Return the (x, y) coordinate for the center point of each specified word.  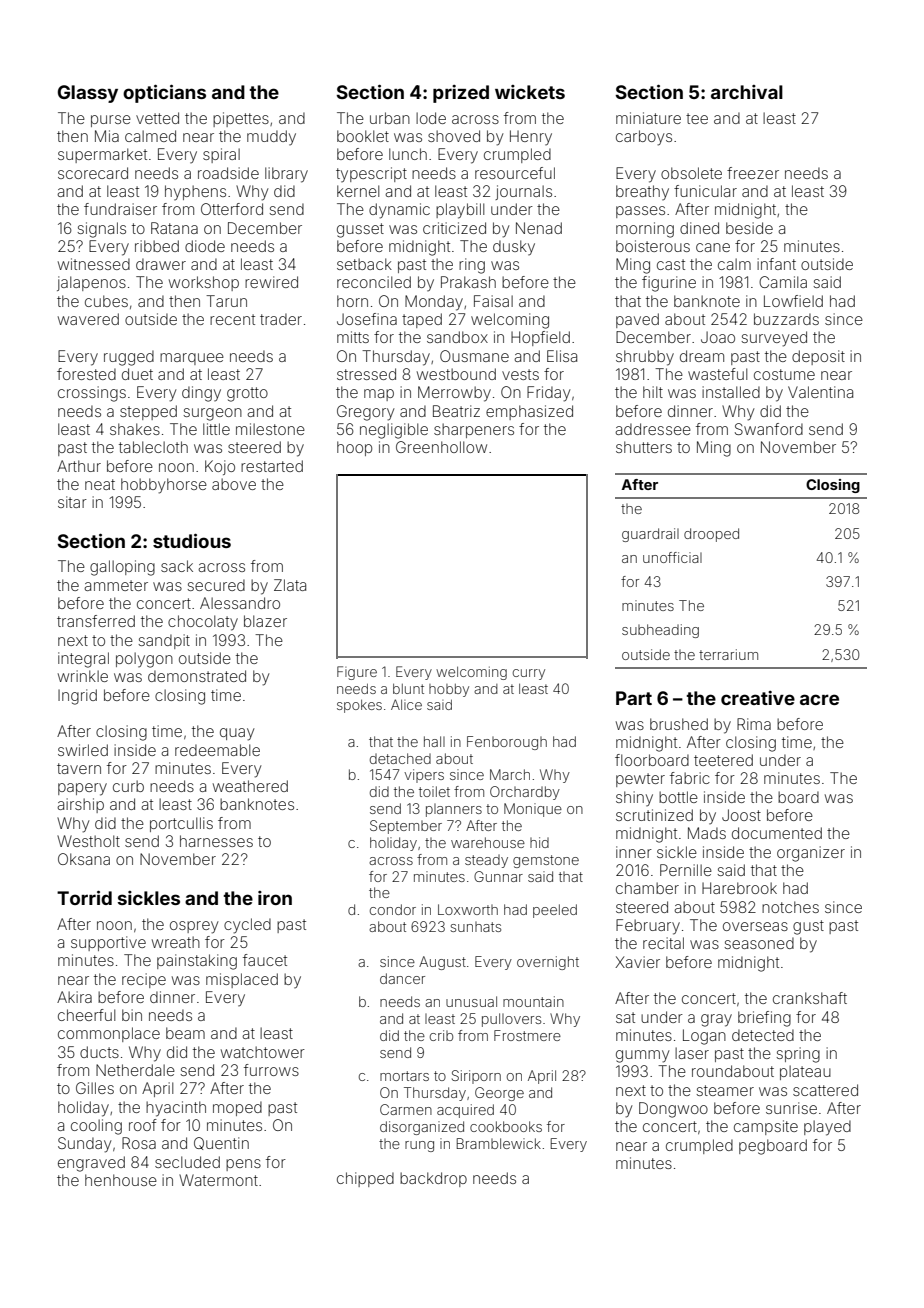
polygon (144, 660)
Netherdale (135, 1070)
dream (702, 356)
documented (777, 833)
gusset (360, 230)
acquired (465, 1111)
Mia (107, 136)
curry (529, 674)
